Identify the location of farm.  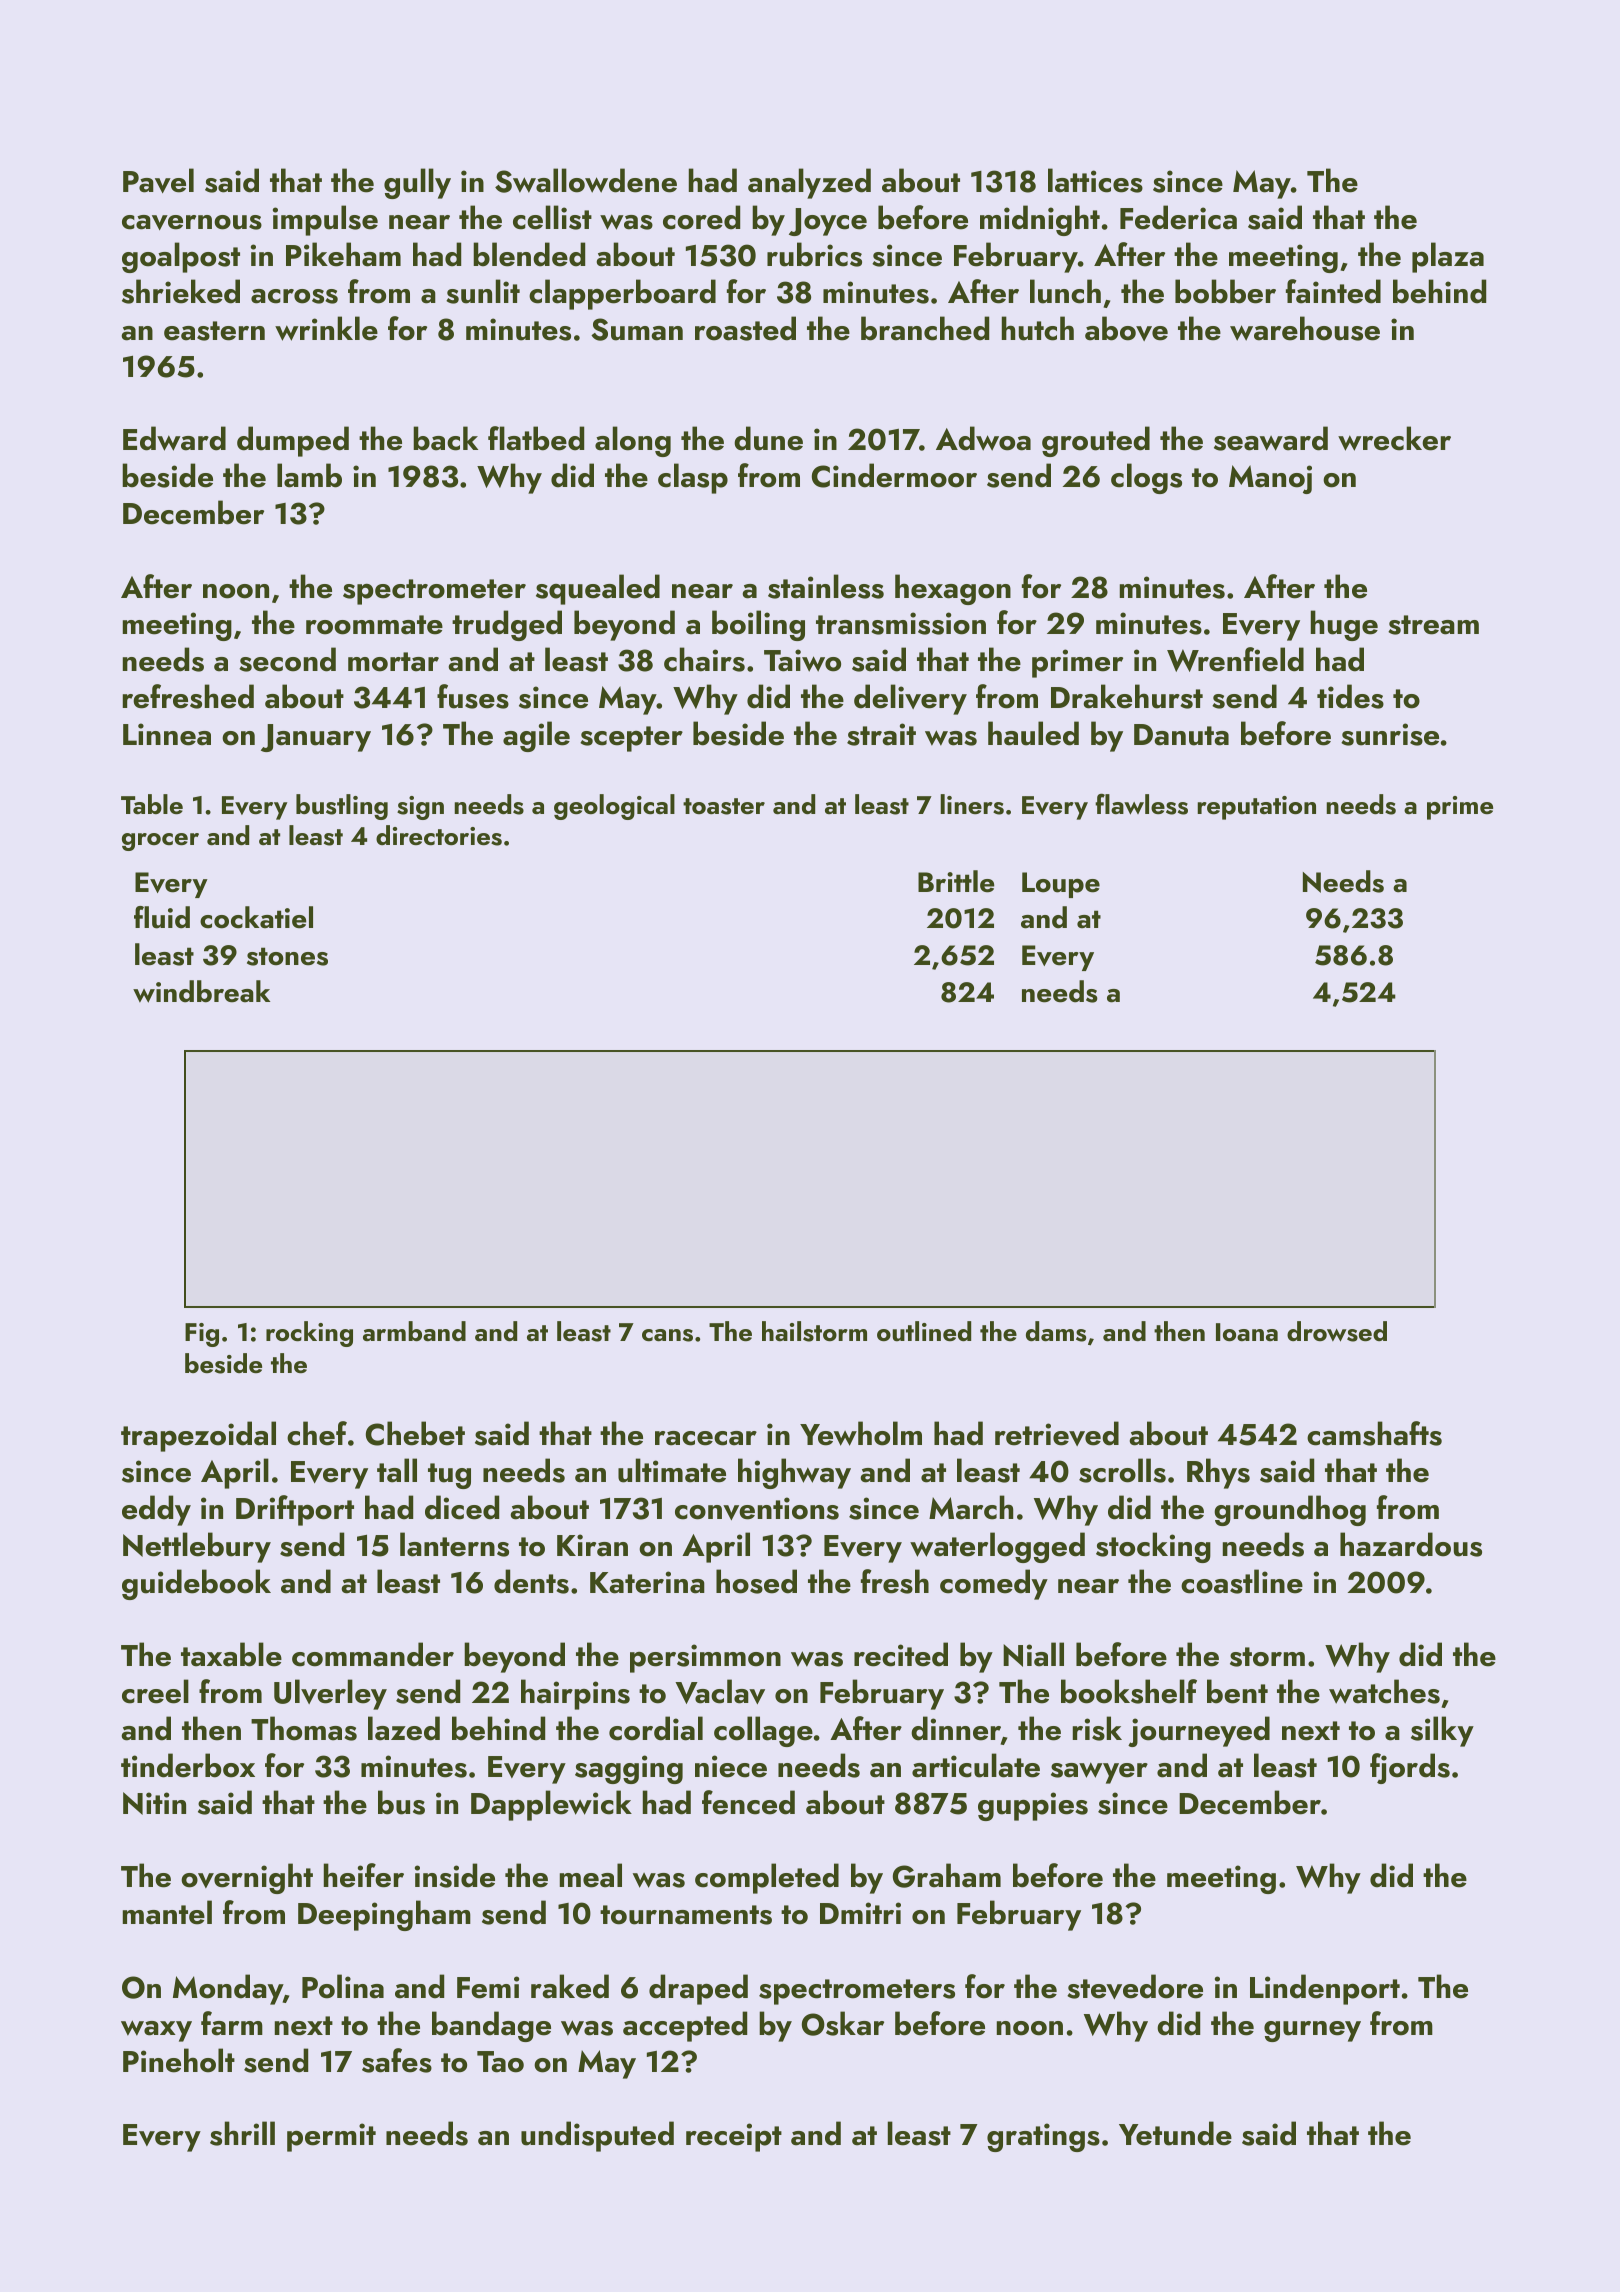
(232, 2023).
